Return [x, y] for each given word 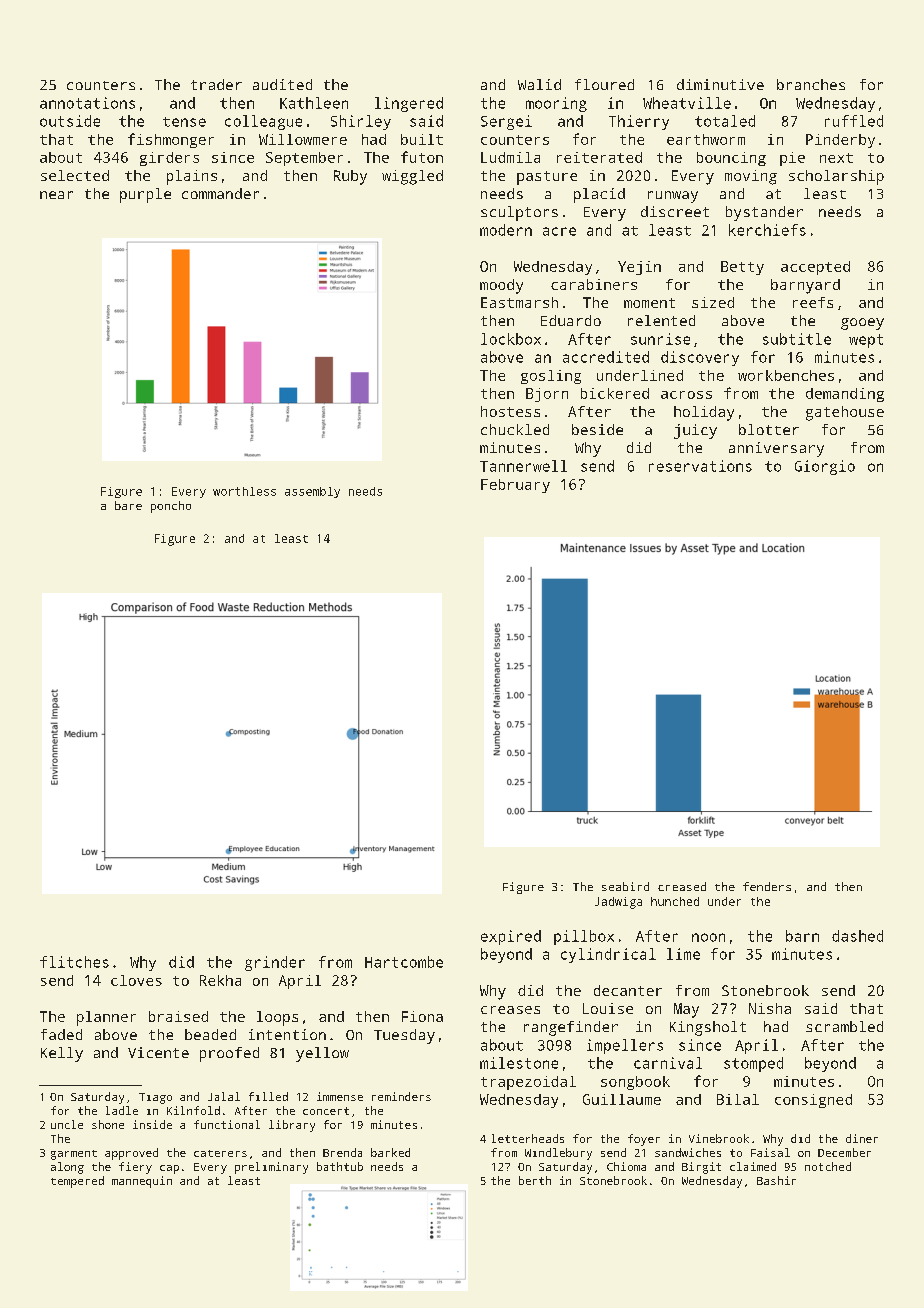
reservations [700, 466]
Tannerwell [523, 466]
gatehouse [845, 413]
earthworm [706, 139]
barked [390, 1152]
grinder [275, 963]
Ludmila [510, 157]
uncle [67, 1124]
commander [220, 193]
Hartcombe [404, 962]
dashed [857, 936]
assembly [312, 492]
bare [128, 505]
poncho [171, 507]
